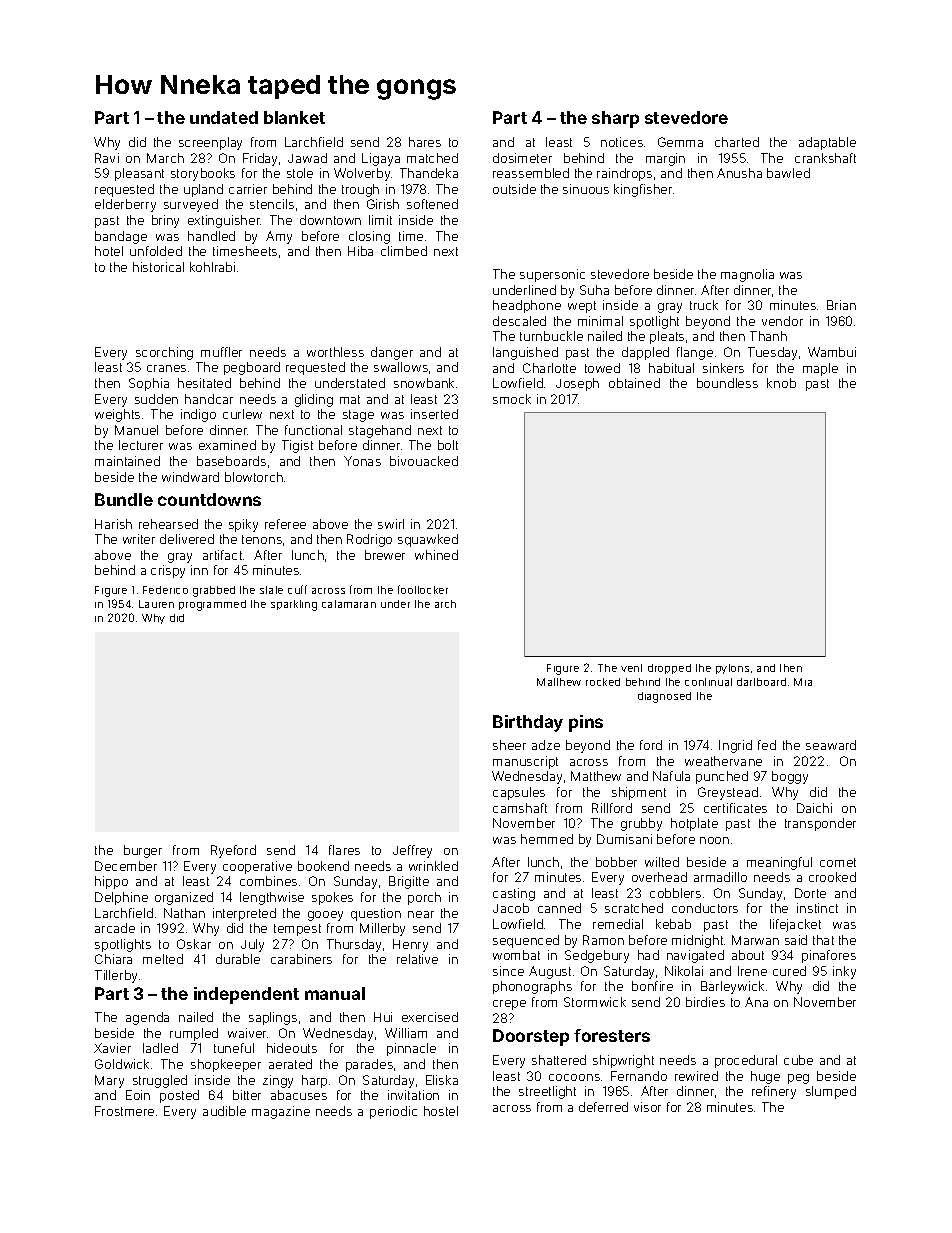 This document has width=952, height=1233. Describe the element at coordinates (781, 383) in the document. I see `knob` at that location.
